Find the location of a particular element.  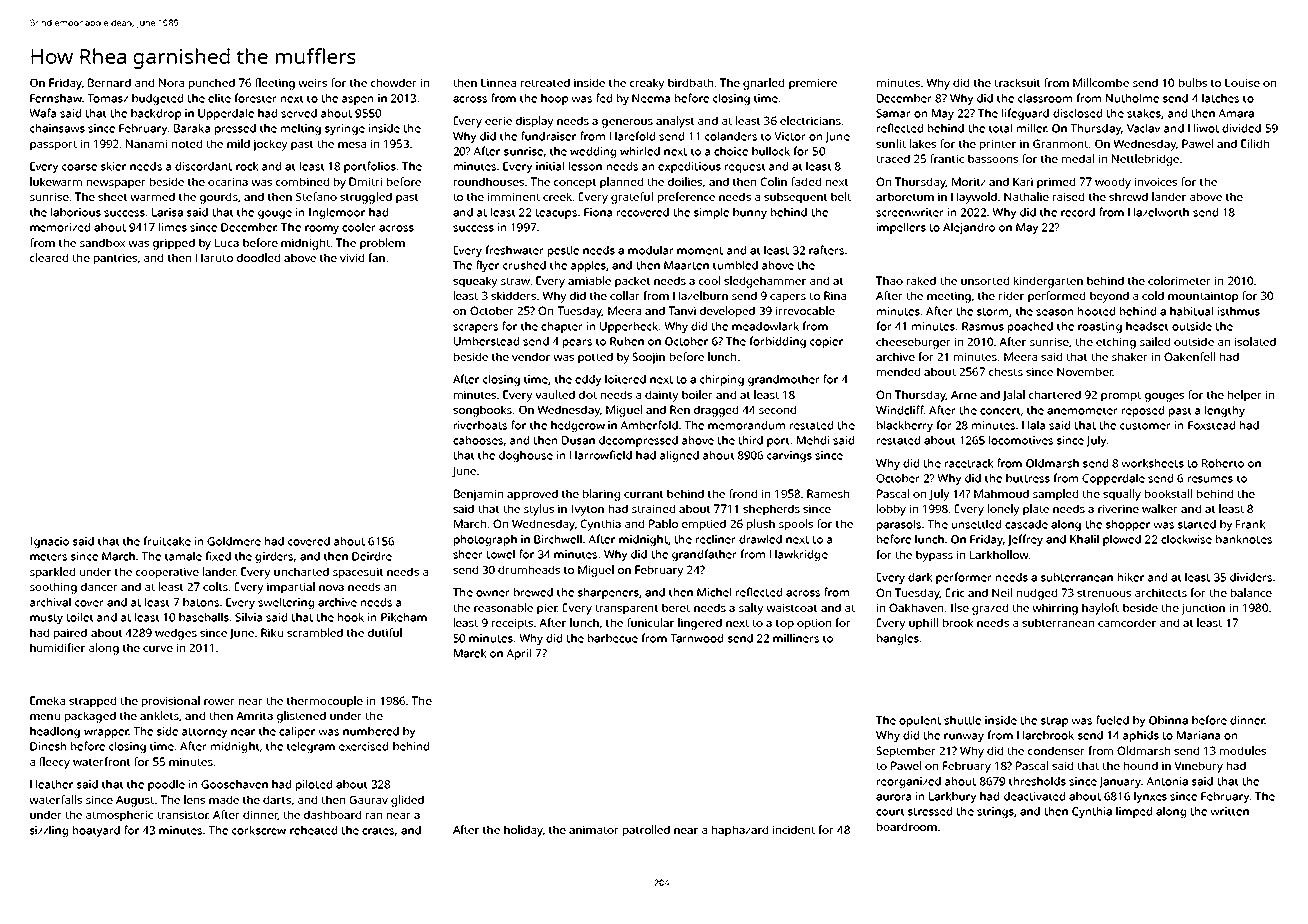

exercised is located at coordinates (363, 746).
